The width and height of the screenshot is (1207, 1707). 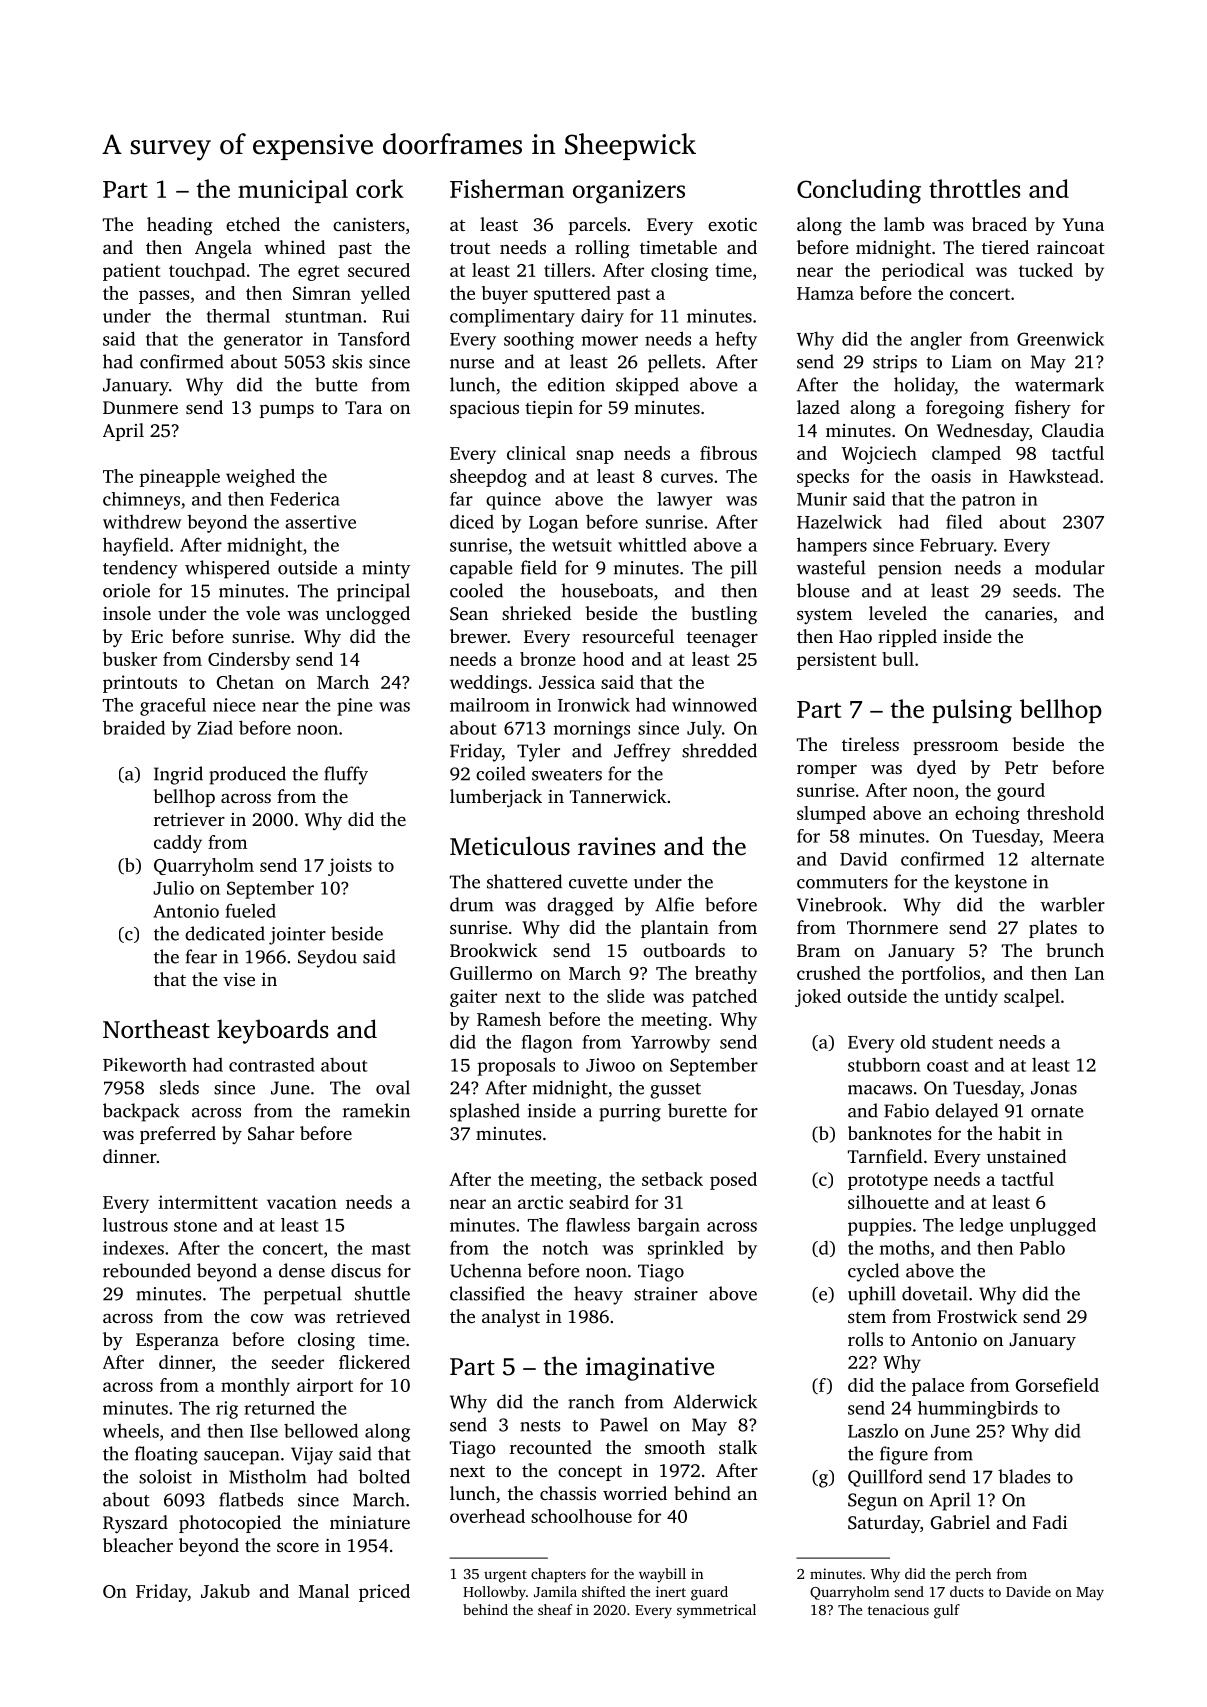 I want to click on Hazelwick, so click(x=839, y=521).
